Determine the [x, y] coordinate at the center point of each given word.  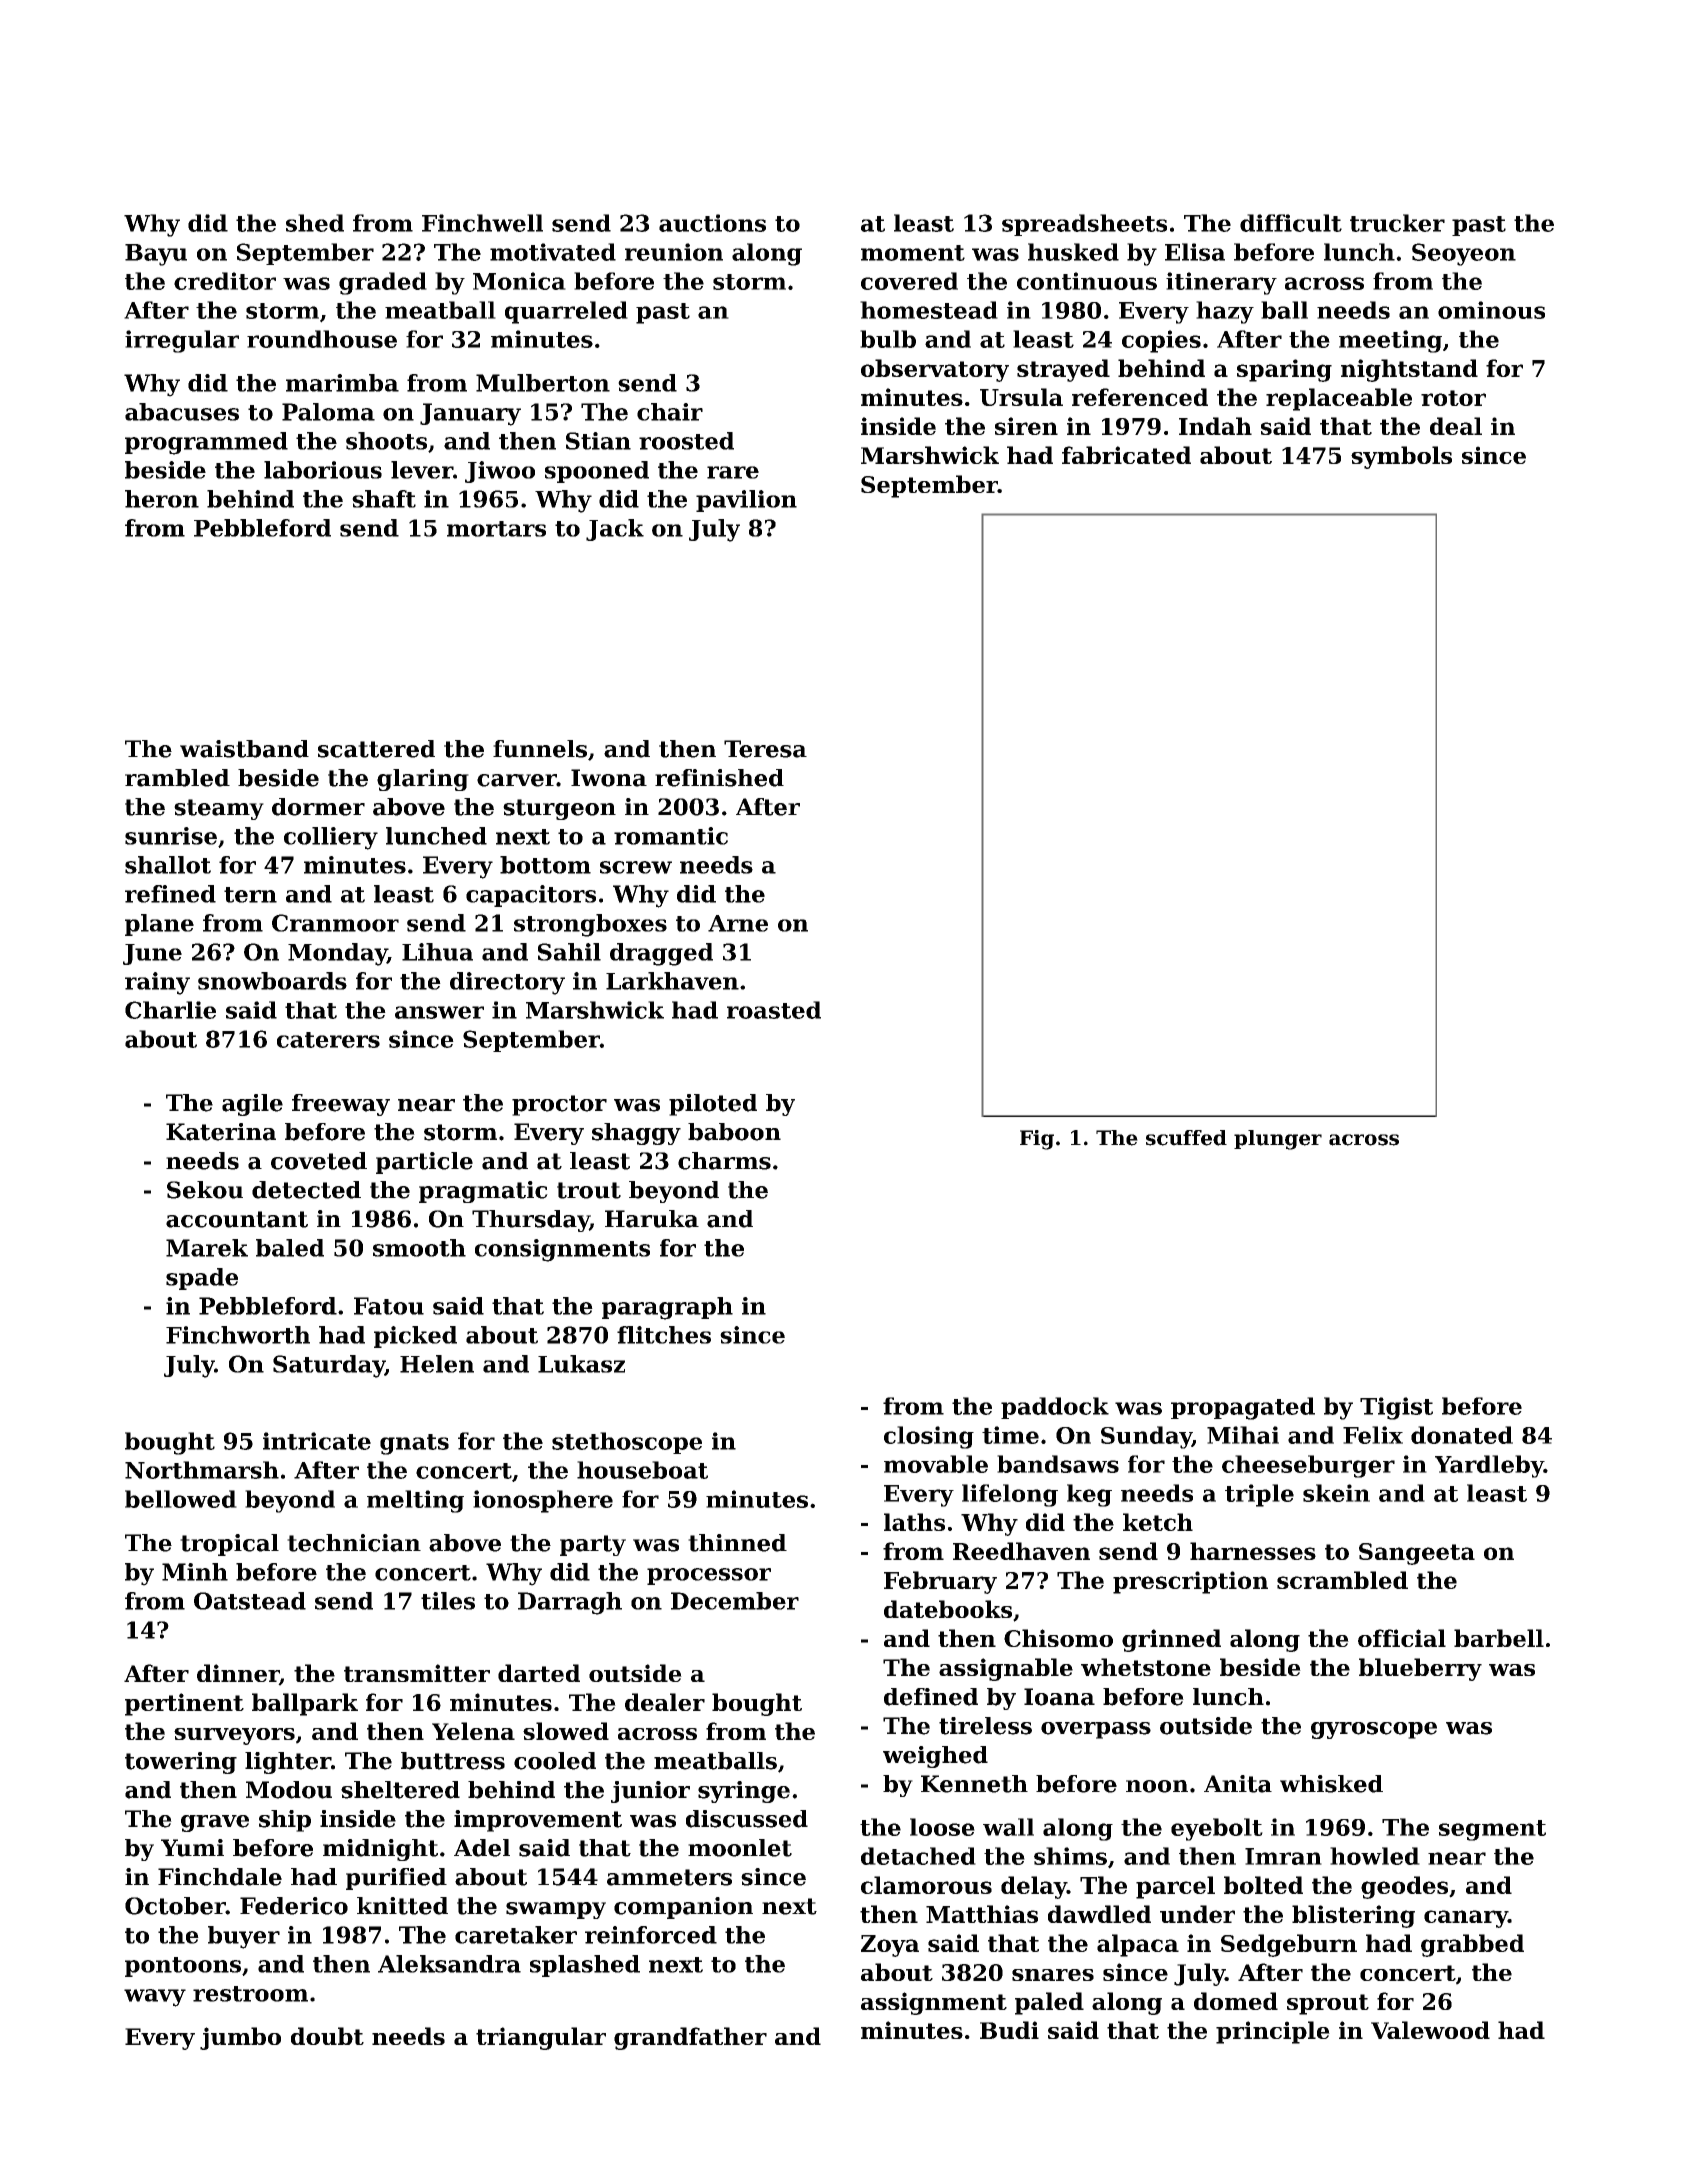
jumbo [240, 2038]
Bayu [156, 255]
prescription [1190, 1582]
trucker [1397, 223]
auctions [712, 223]
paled [1049, 2003]
